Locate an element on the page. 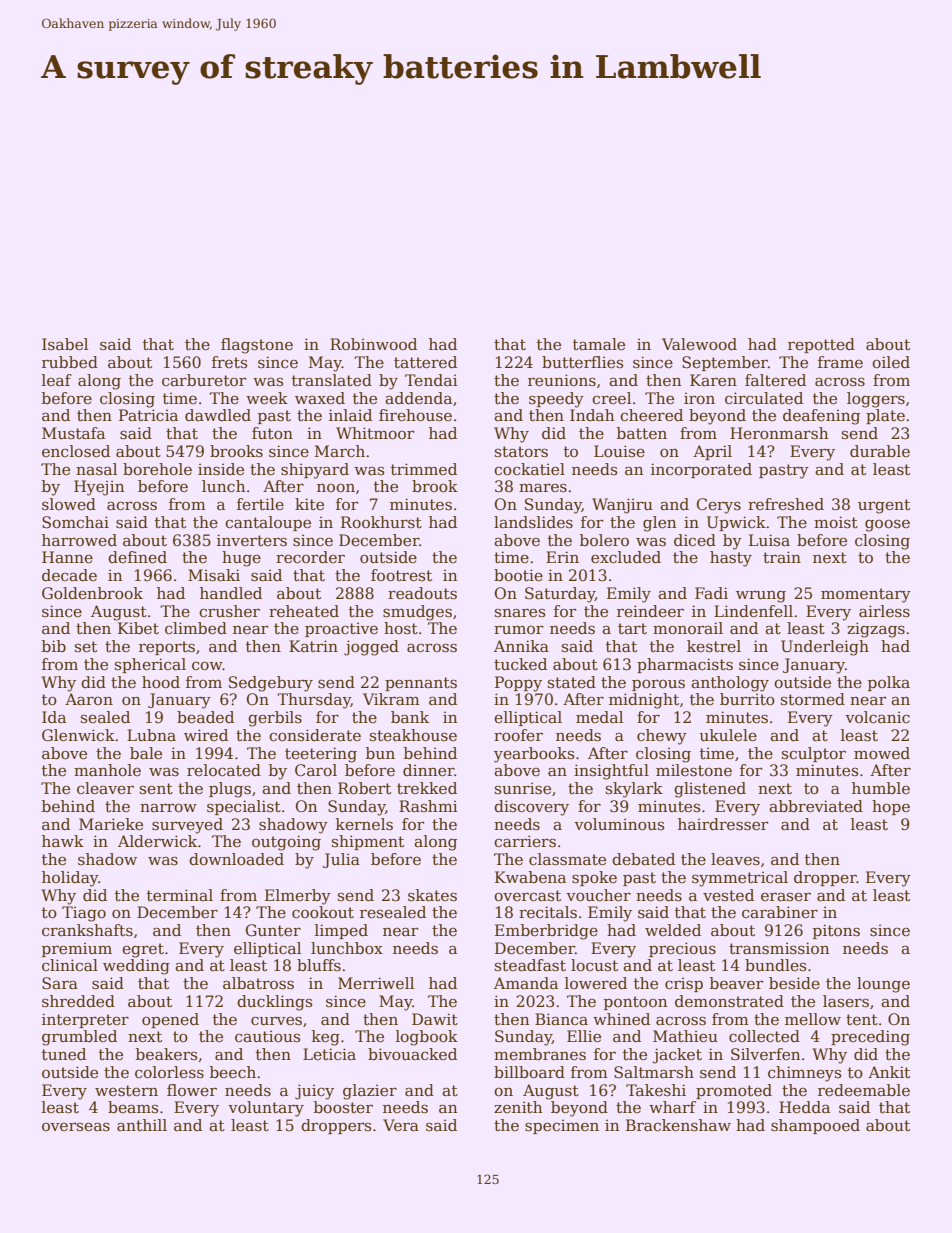 This image has width=952, height=1233. Underleigh is located at coordinates (825, 648).
